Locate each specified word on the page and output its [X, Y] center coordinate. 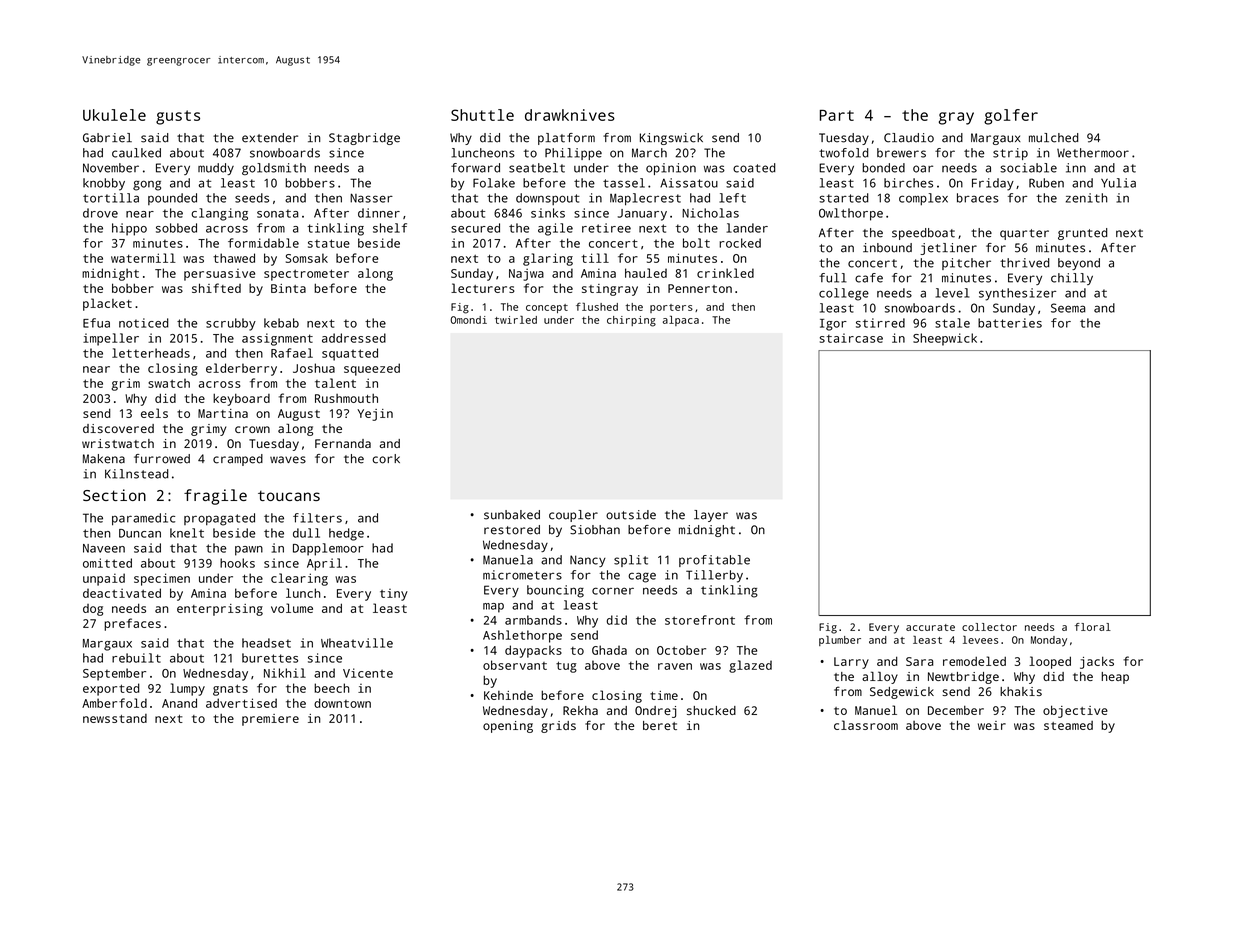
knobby [104, 184]
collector [989, 627]
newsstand [115, 718]
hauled [646, 273]
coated [754, 168]
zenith [1086, 198]
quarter [1024, 234]
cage [642, 577]
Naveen [104, 548]
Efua [96, 323]
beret [660, 725]
